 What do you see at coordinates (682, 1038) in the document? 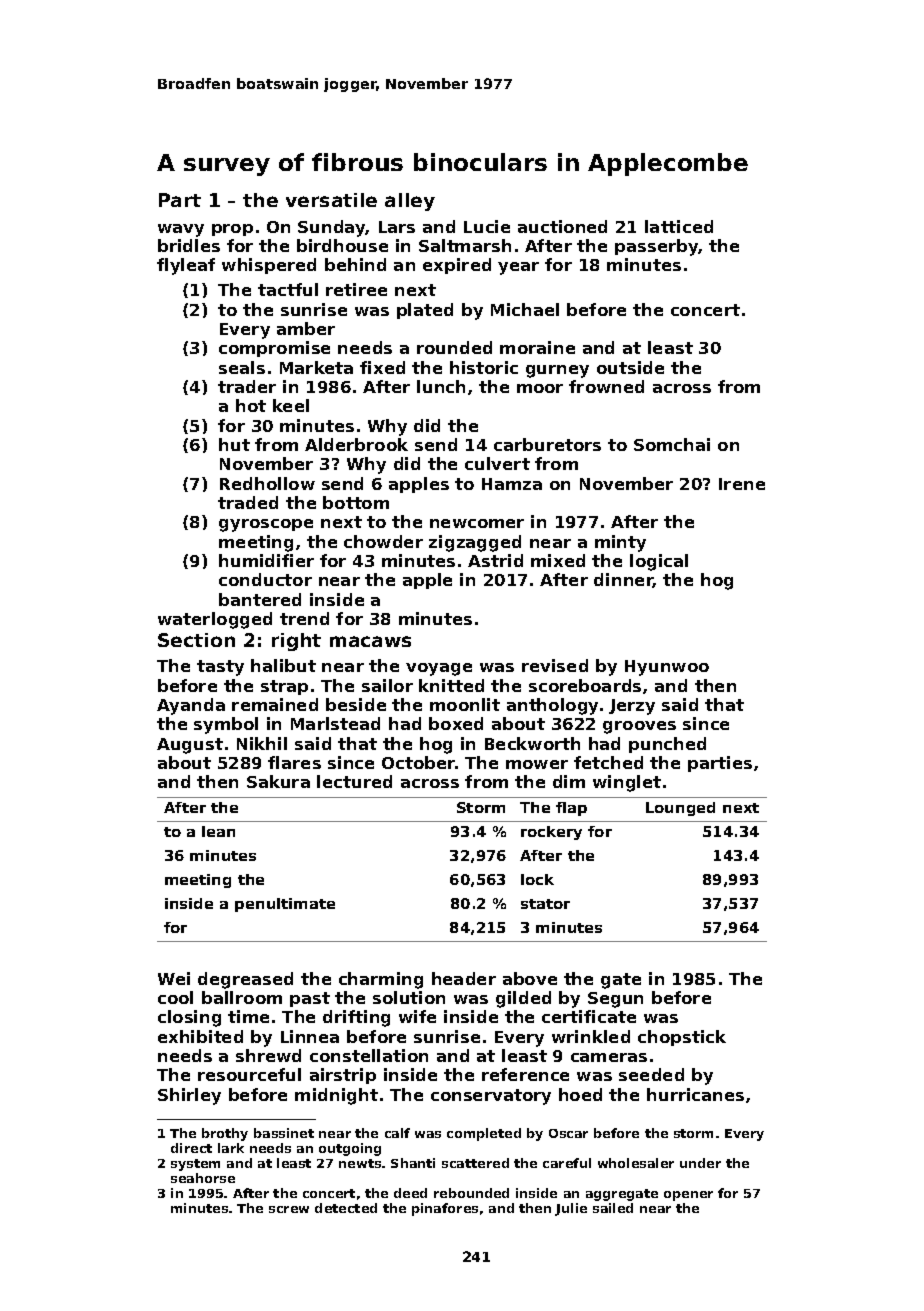
I see `chopstick` at bounding box center [682, 1038].
